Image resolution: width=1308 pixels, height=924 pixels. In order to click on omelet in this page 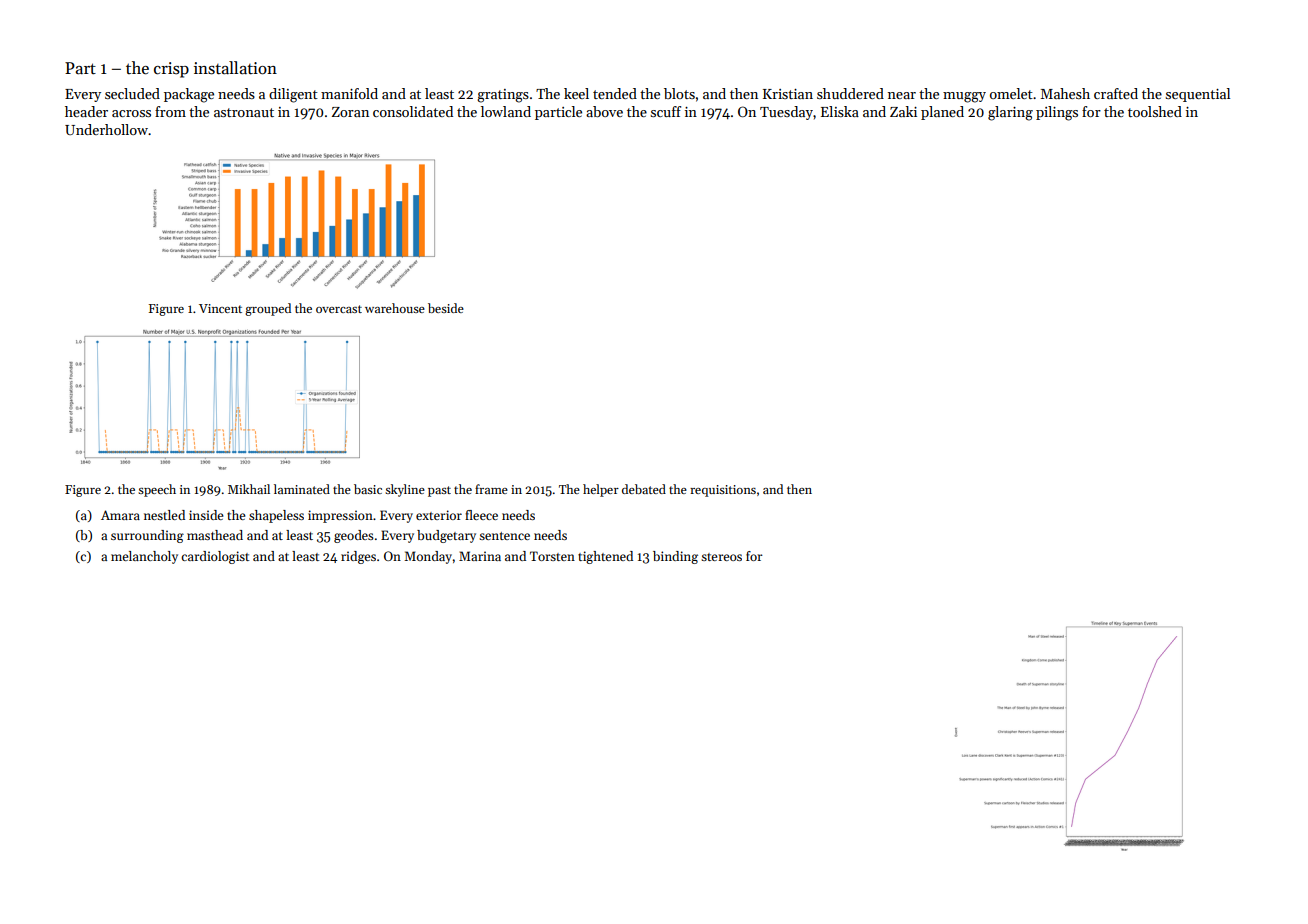, I will do `click(1011, 93)`.
